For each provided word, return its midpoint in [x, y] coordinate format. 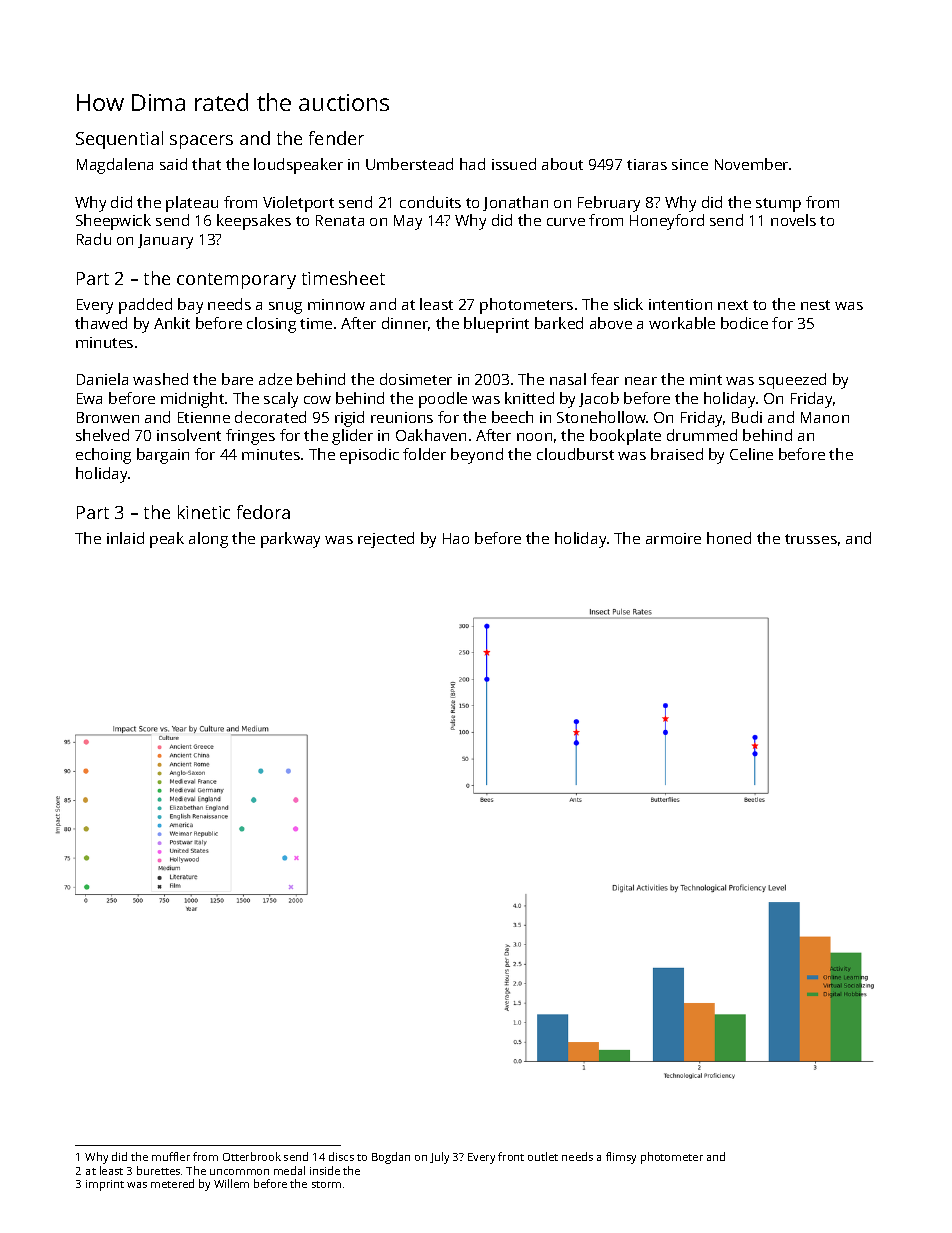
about [562, 164]
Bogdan [391, 1158]
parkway [290, 540]
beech [512, 417]
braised [677, 454]
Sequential [119, 140]
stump [778, 205]
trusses [811, 539]
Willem [231, 1183]
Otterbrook [252, 1156]
